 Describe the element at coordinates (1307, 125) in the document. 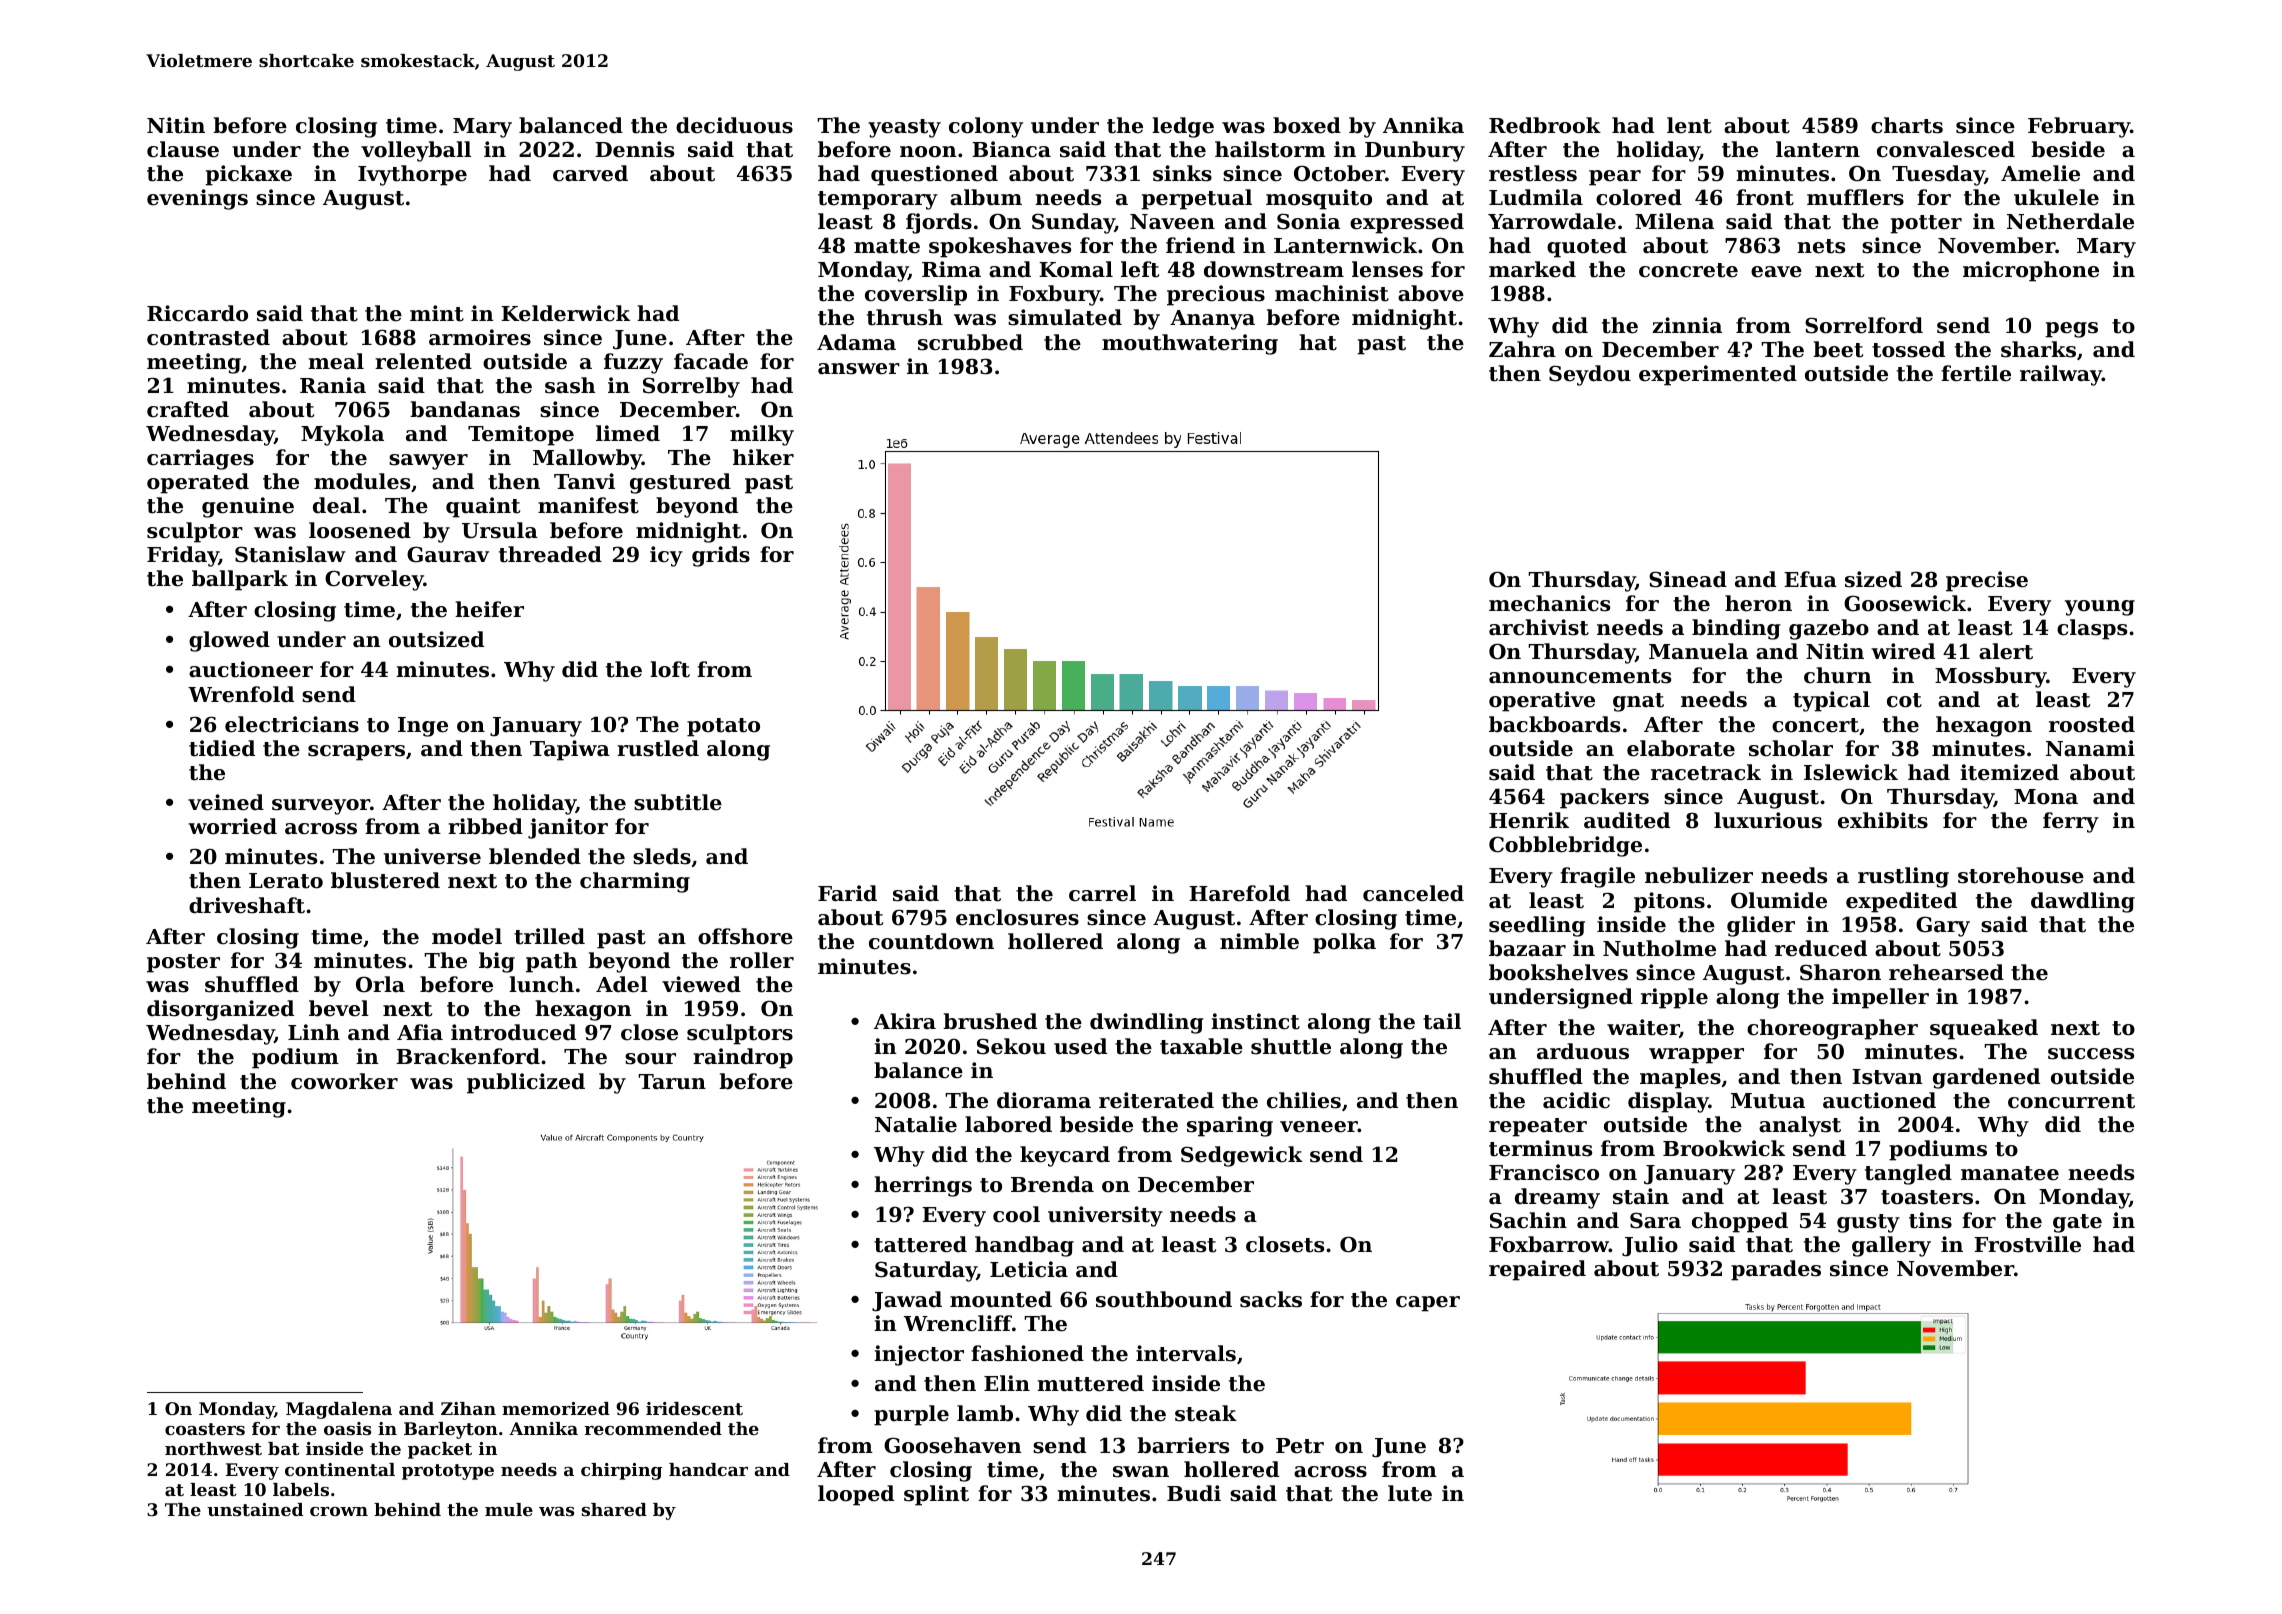

I see `boxed` at that location.
